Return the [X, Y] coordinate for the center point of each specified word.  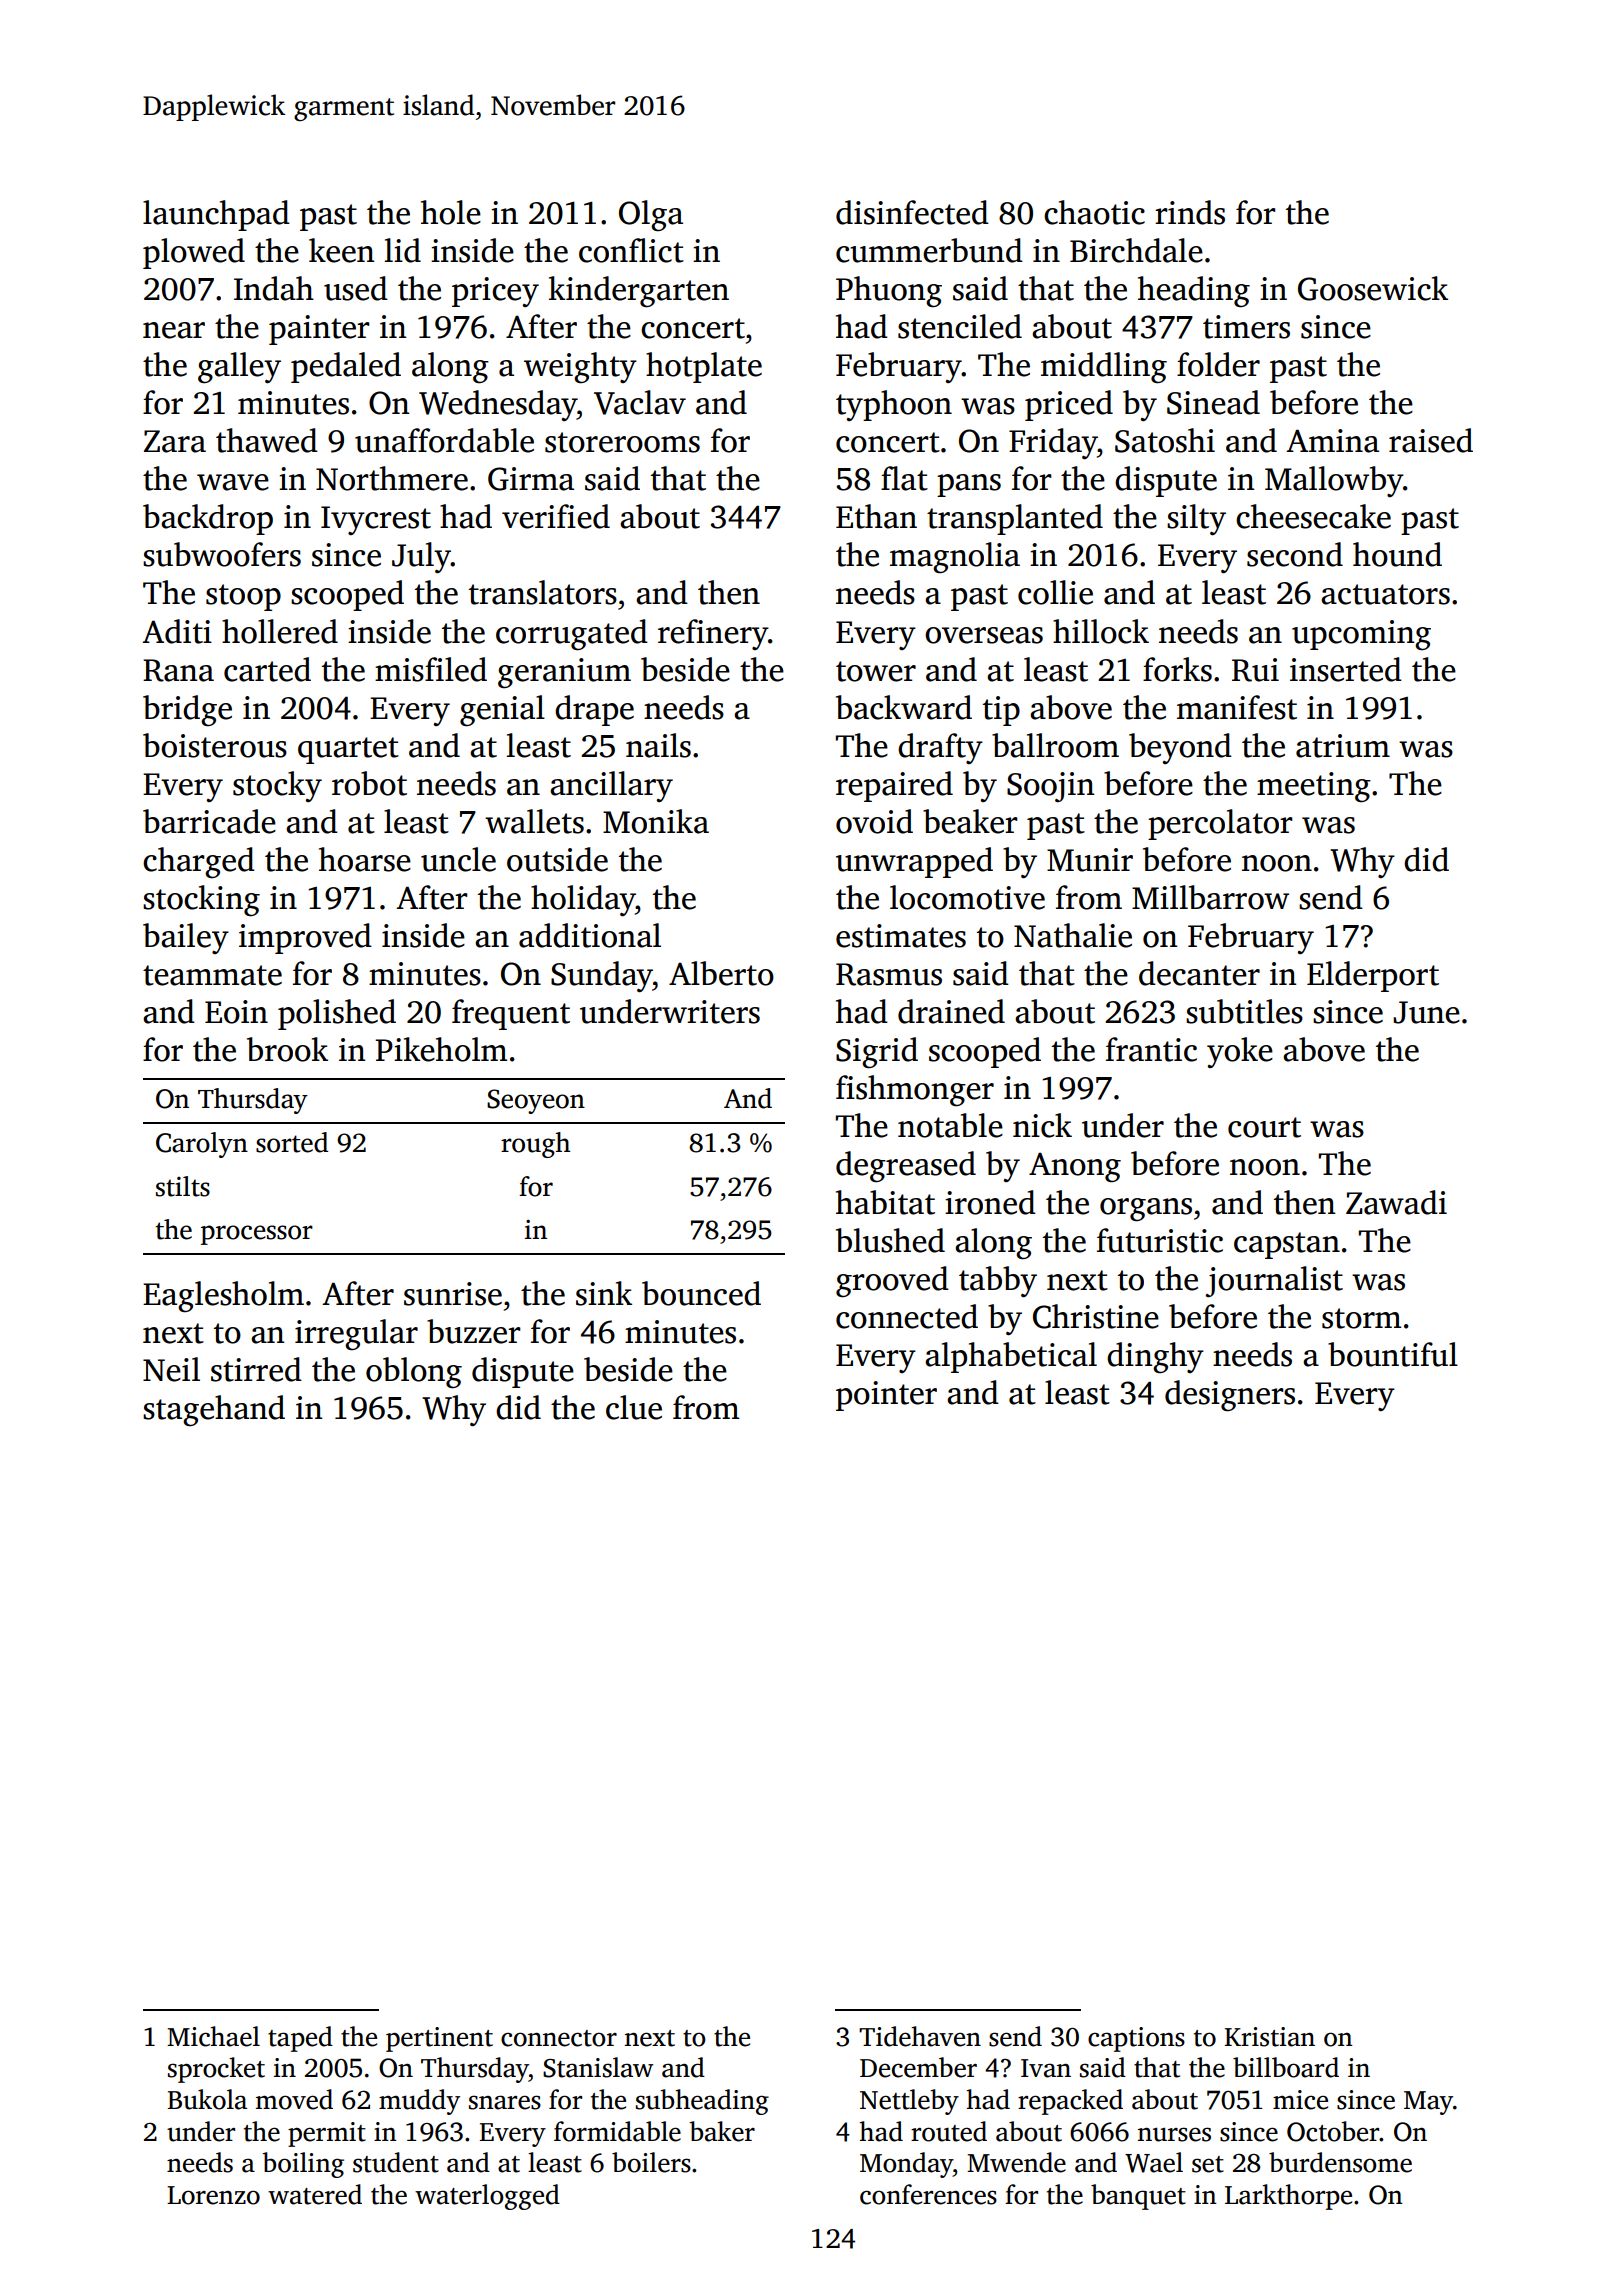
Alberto [721, 973]
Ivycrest [376, 520]
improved [305, 938]
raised [1431, 440]
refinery [713, 634]
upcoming [1361, 635]
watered [315, 2194]
